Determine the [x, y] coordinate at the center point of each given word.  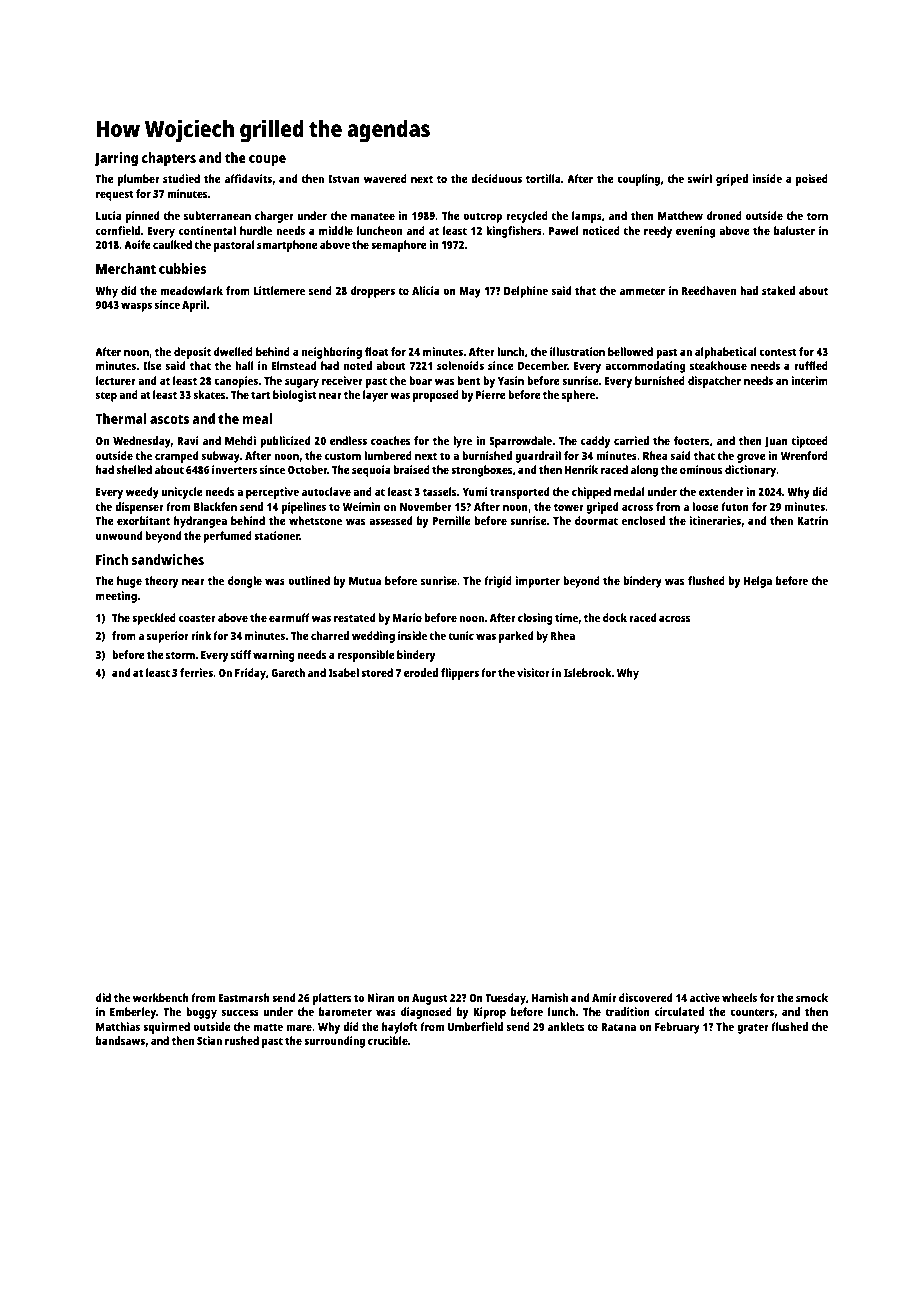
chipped [591, 493]
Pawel [563, 230]
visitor [533, 672]
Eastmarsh [244, 997]
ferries [196, 672]
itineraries [715, 520]
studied [181, 178]
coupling [638, 180]
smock [812, 997]
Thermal [121, 418]
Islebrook [587, 672]
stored [377, 672]
